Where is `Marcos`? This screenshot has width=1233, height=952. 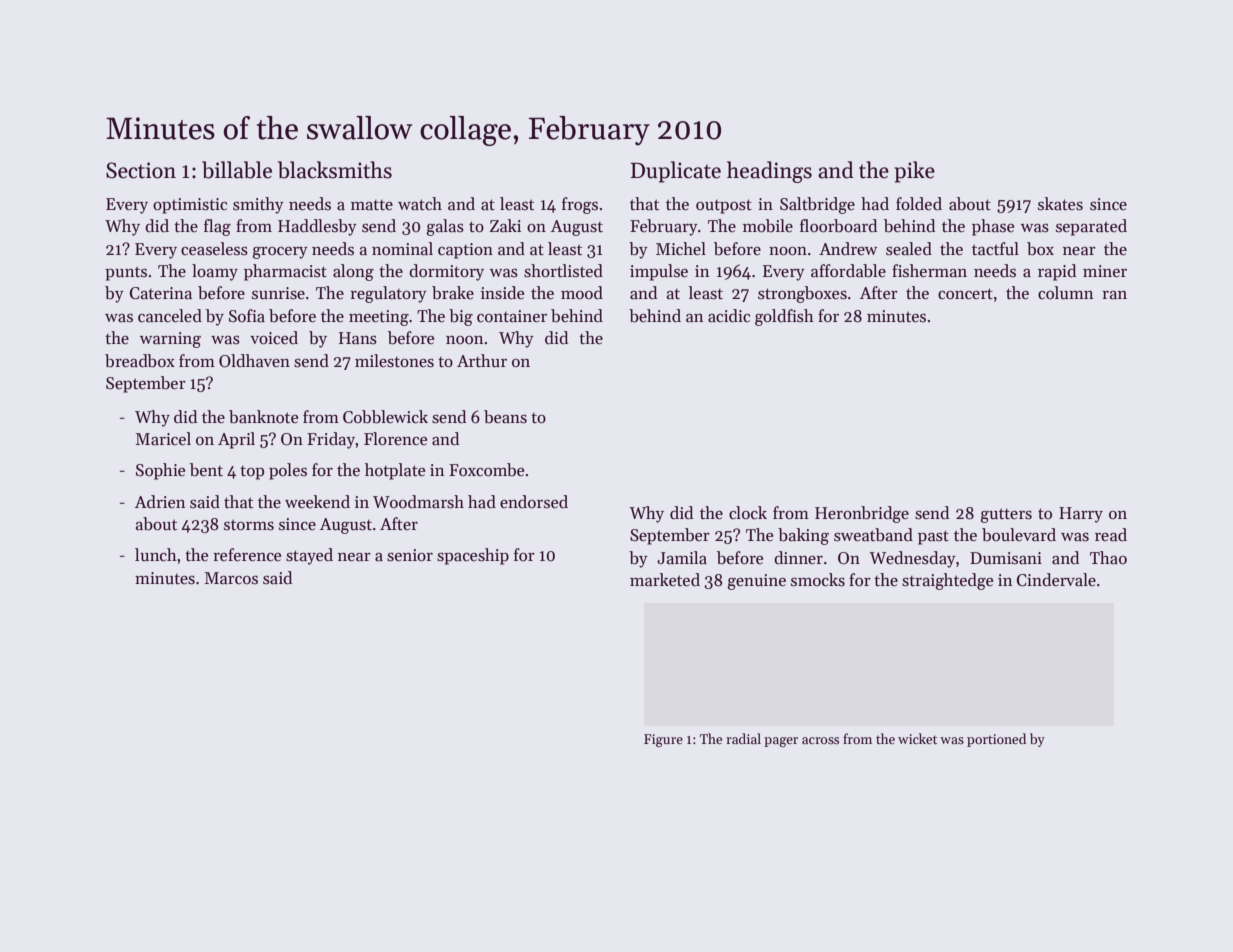 Marcos is located at coordinates (231, 578).
